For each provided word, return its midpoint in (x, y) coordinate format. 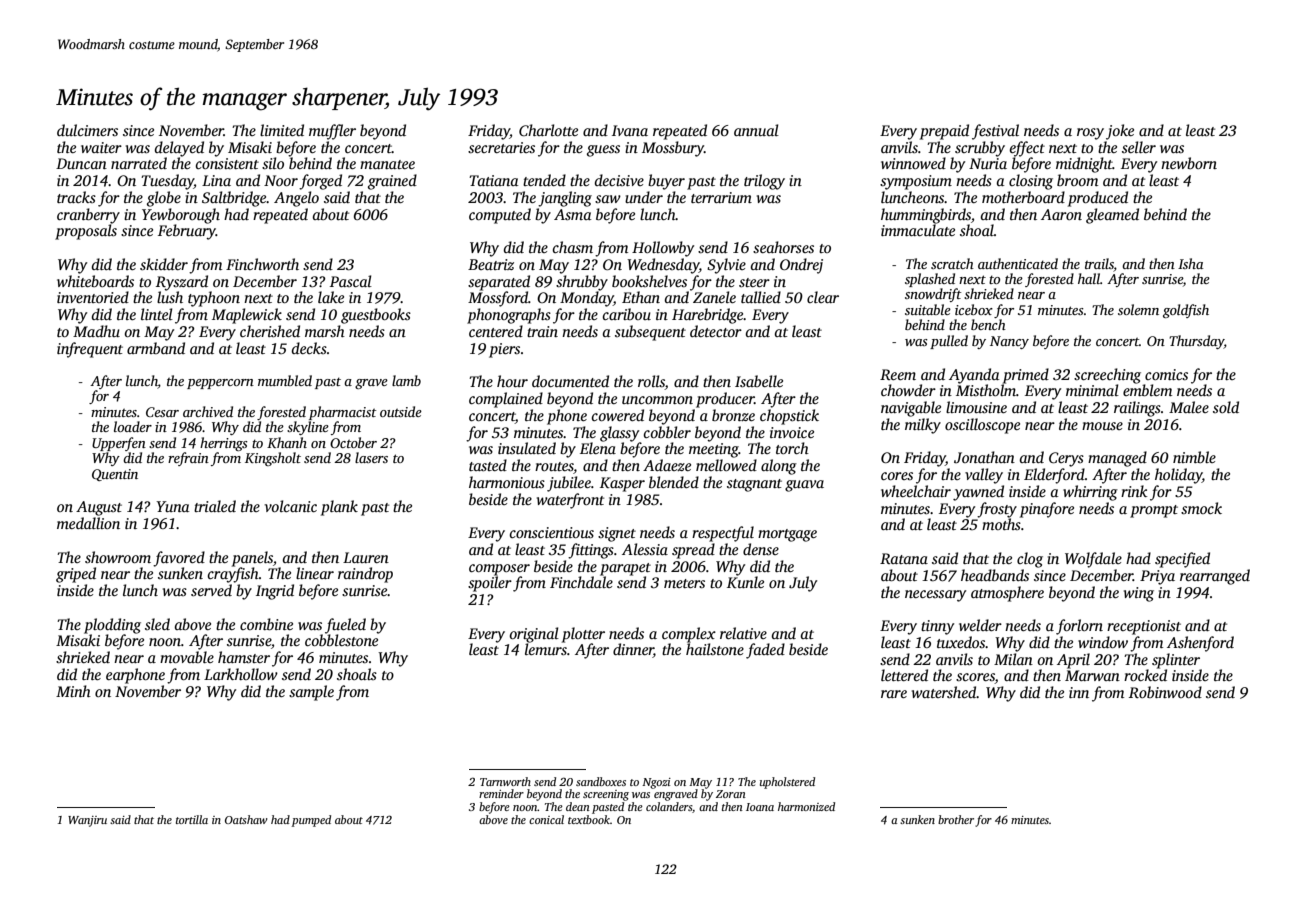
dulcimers (87, 130)
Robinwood (1165, 692)
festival (995, 132)
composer (499, 570)
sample (311, 693)
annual (756, 130)
